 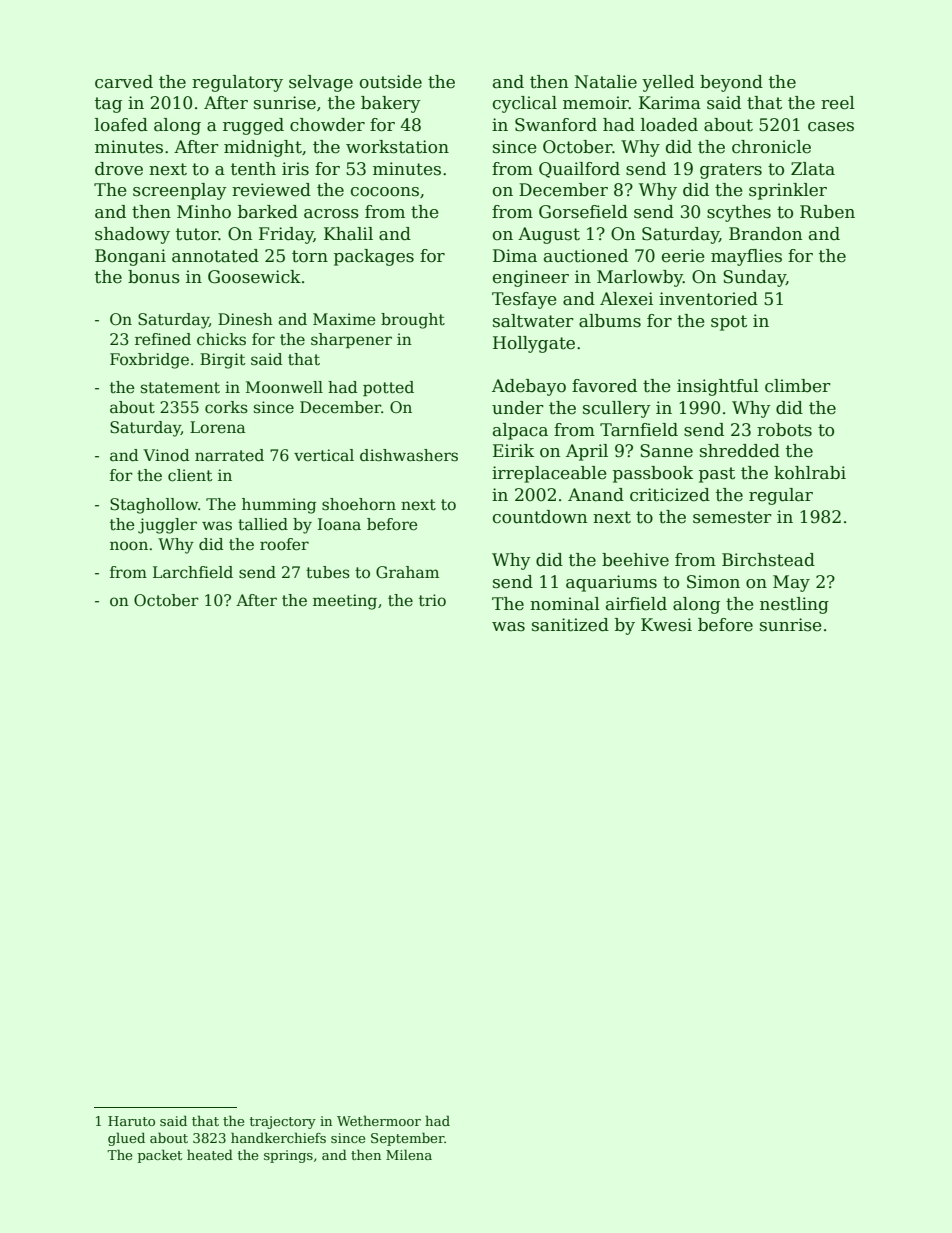 I want to click on Sunday, so click(x=754, y=278).
